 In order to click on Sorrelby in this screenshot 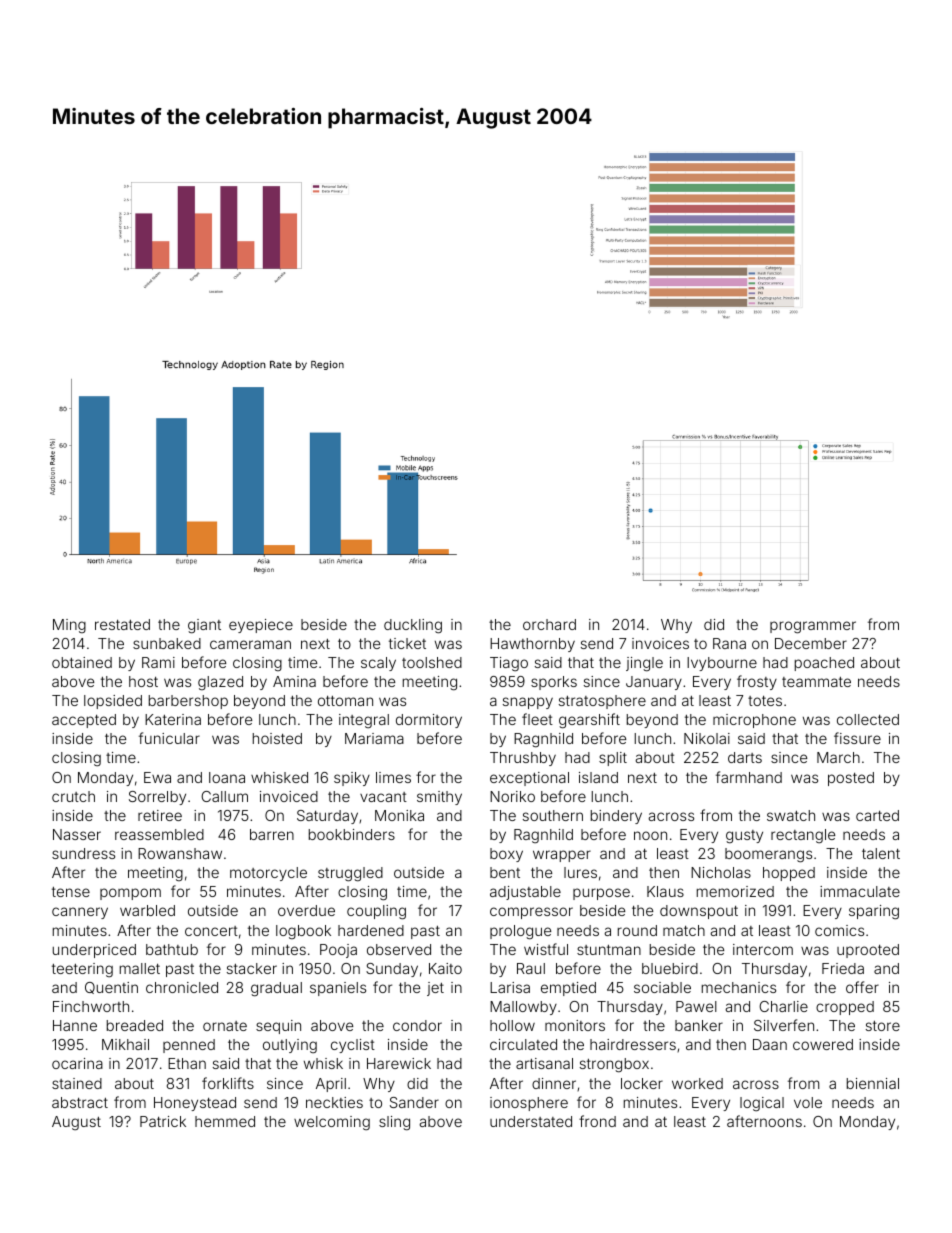, I will do `click(157, 798)`.
